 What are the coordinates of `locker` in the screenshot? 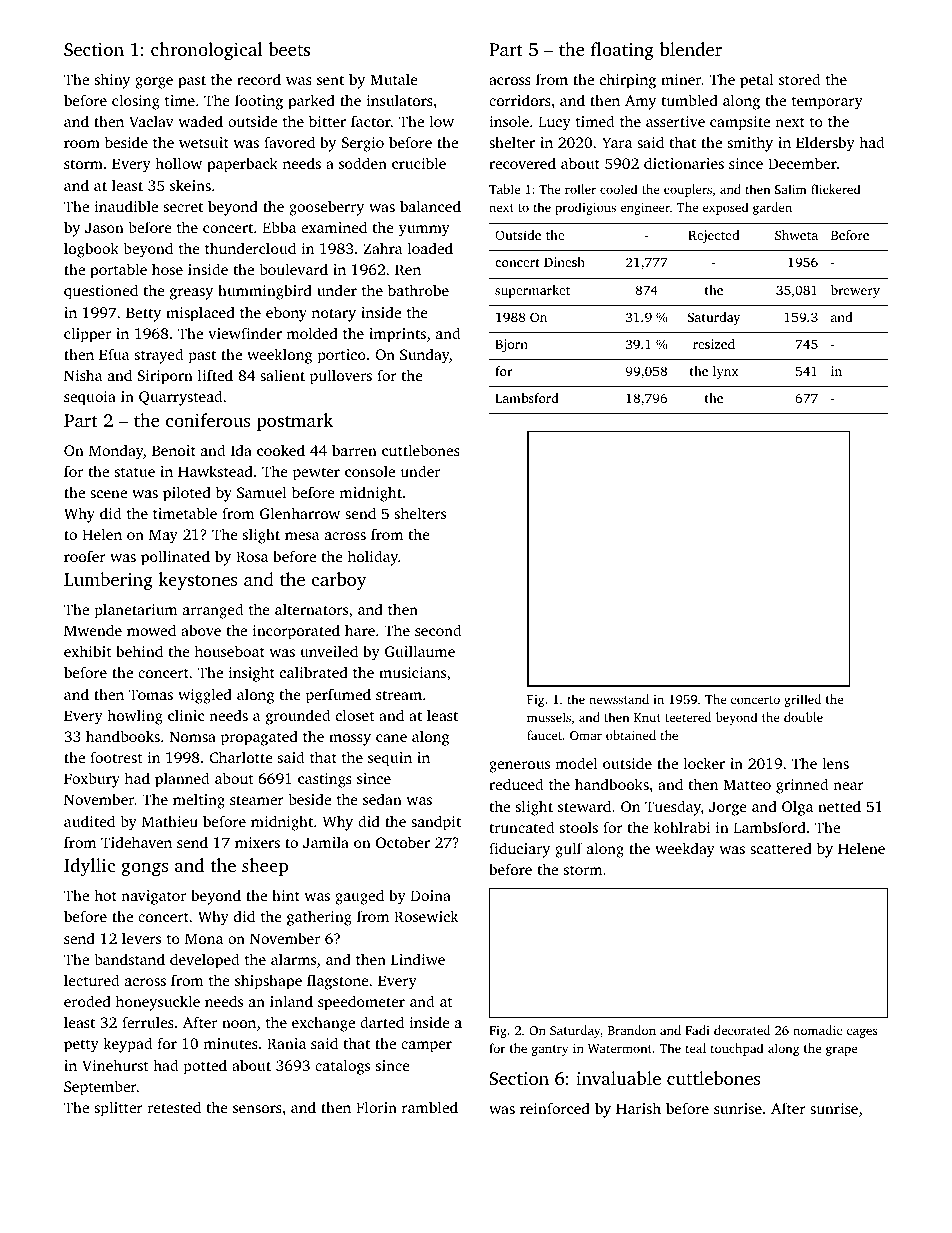 It's located at (704, 763).
